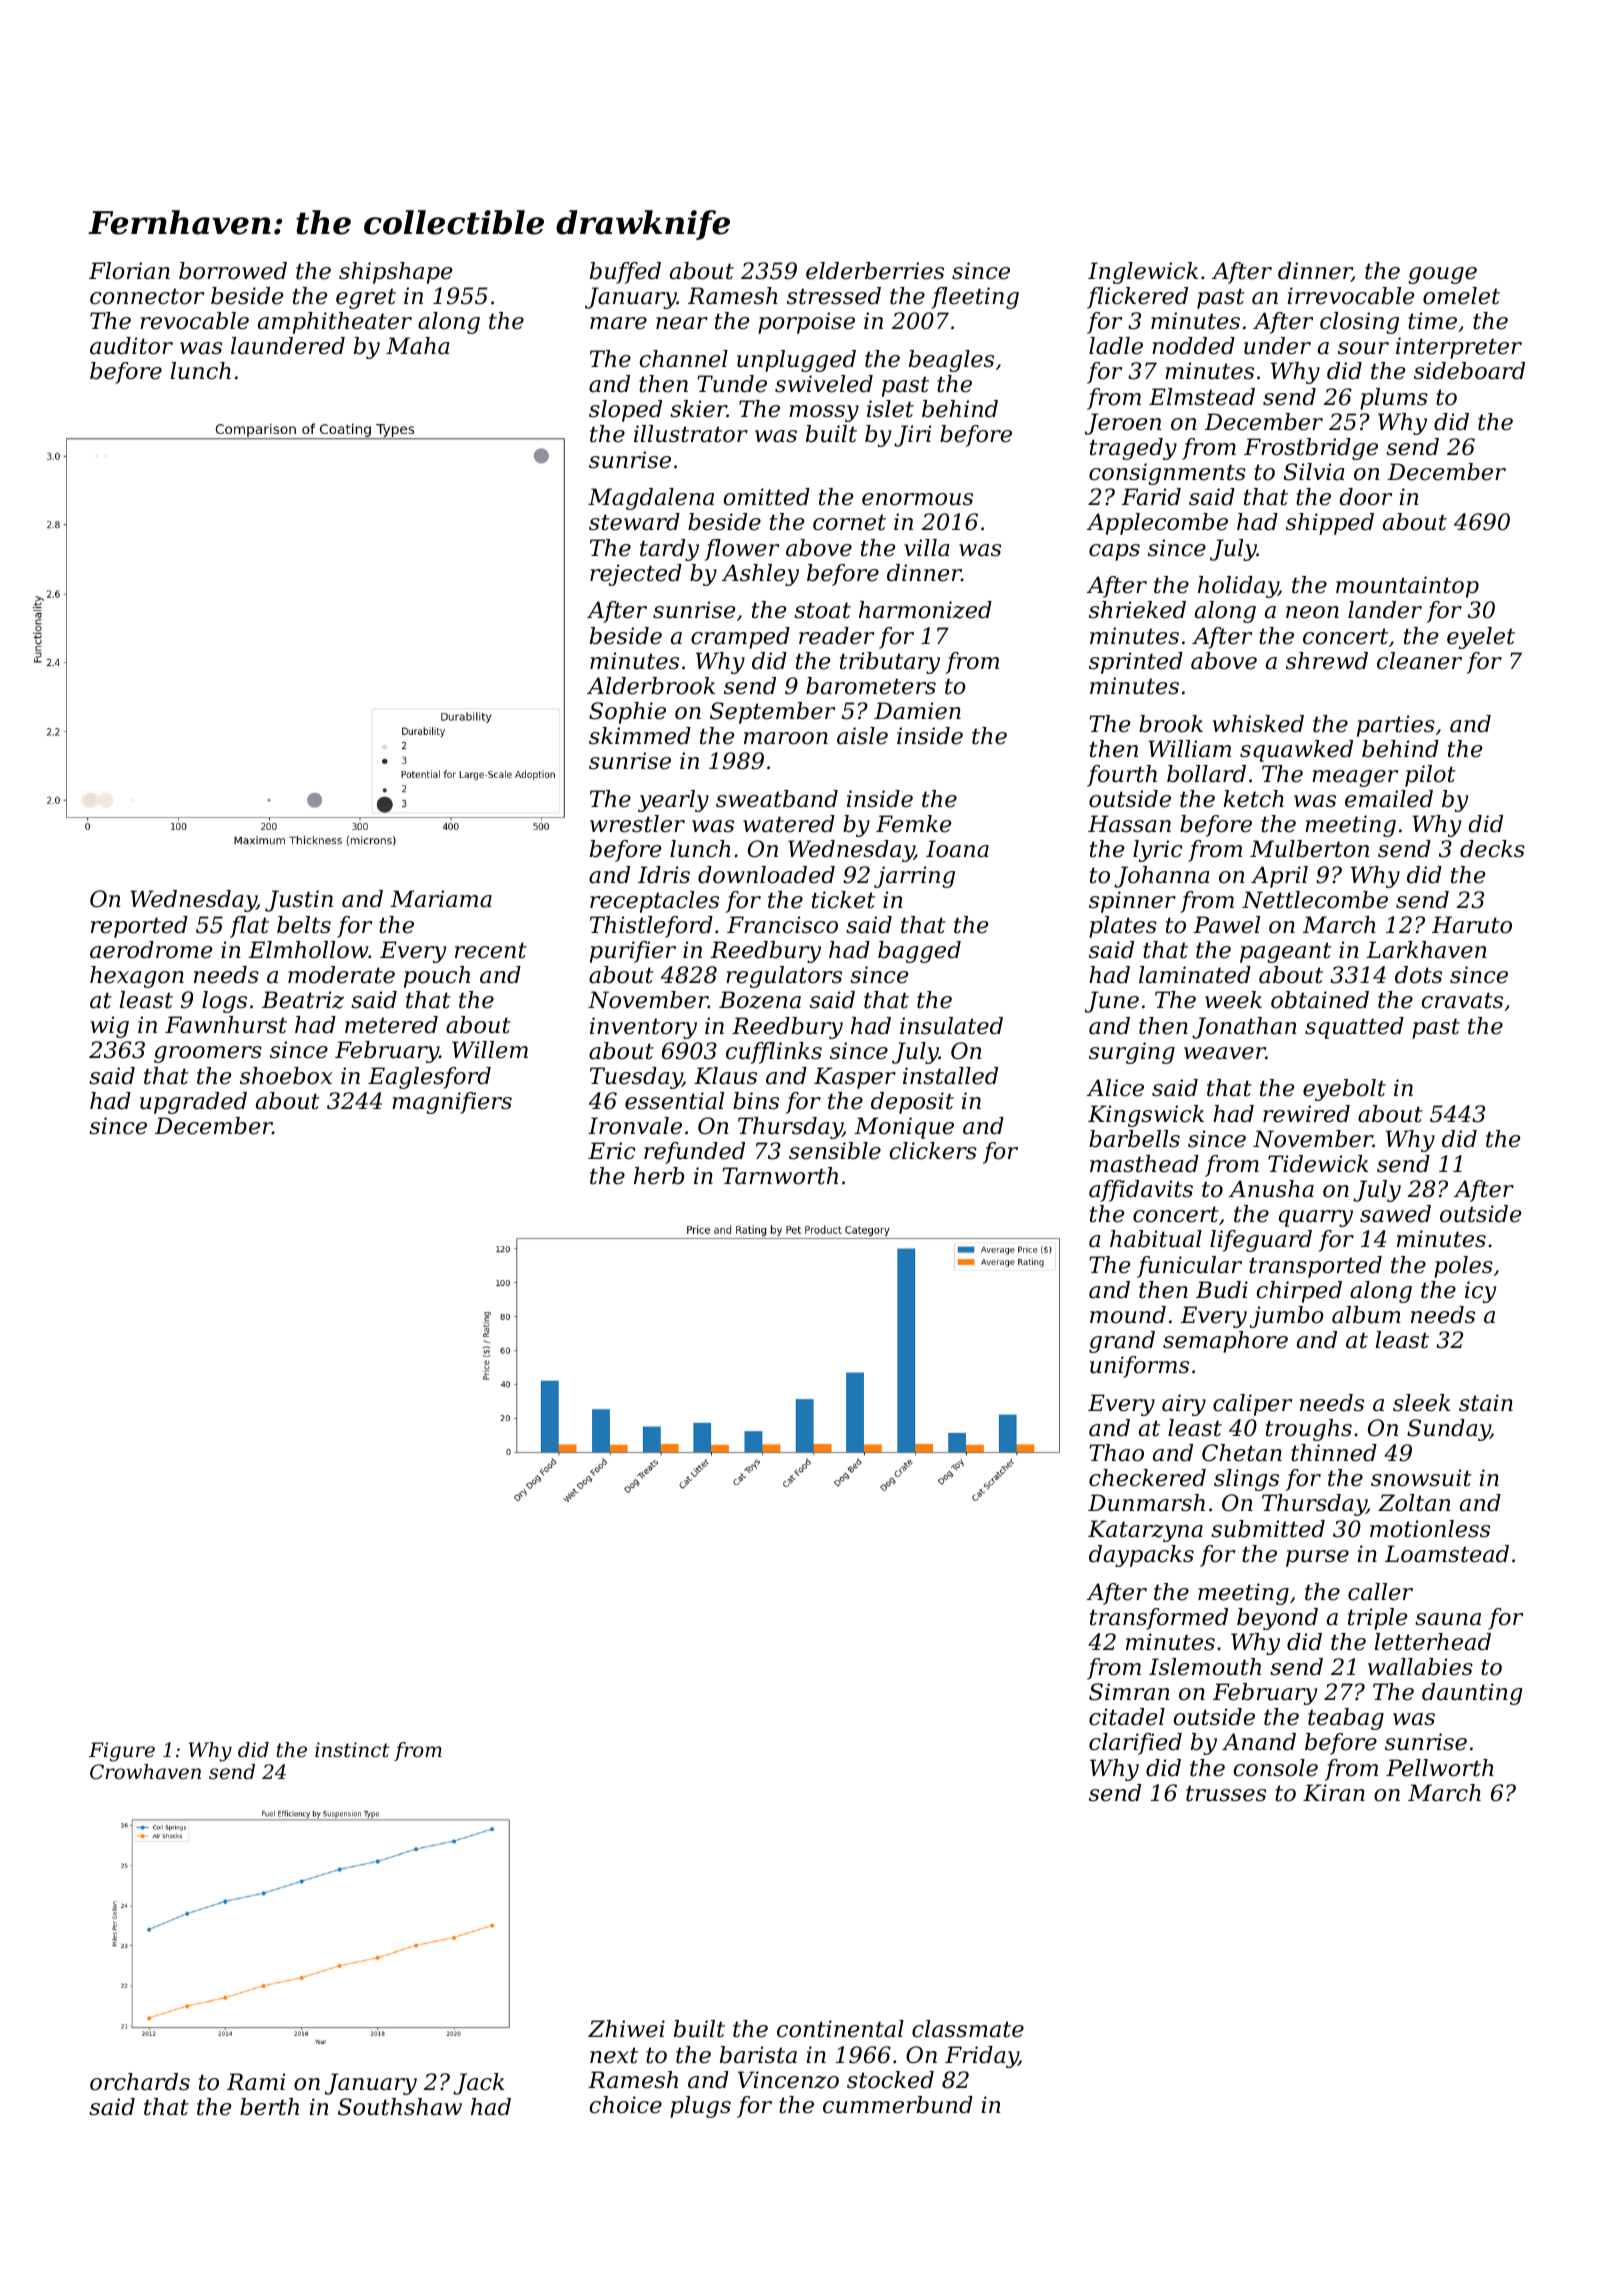 This document has height=2292, width=1620. I want to click on Crowhaven, so click(145, 1772).
